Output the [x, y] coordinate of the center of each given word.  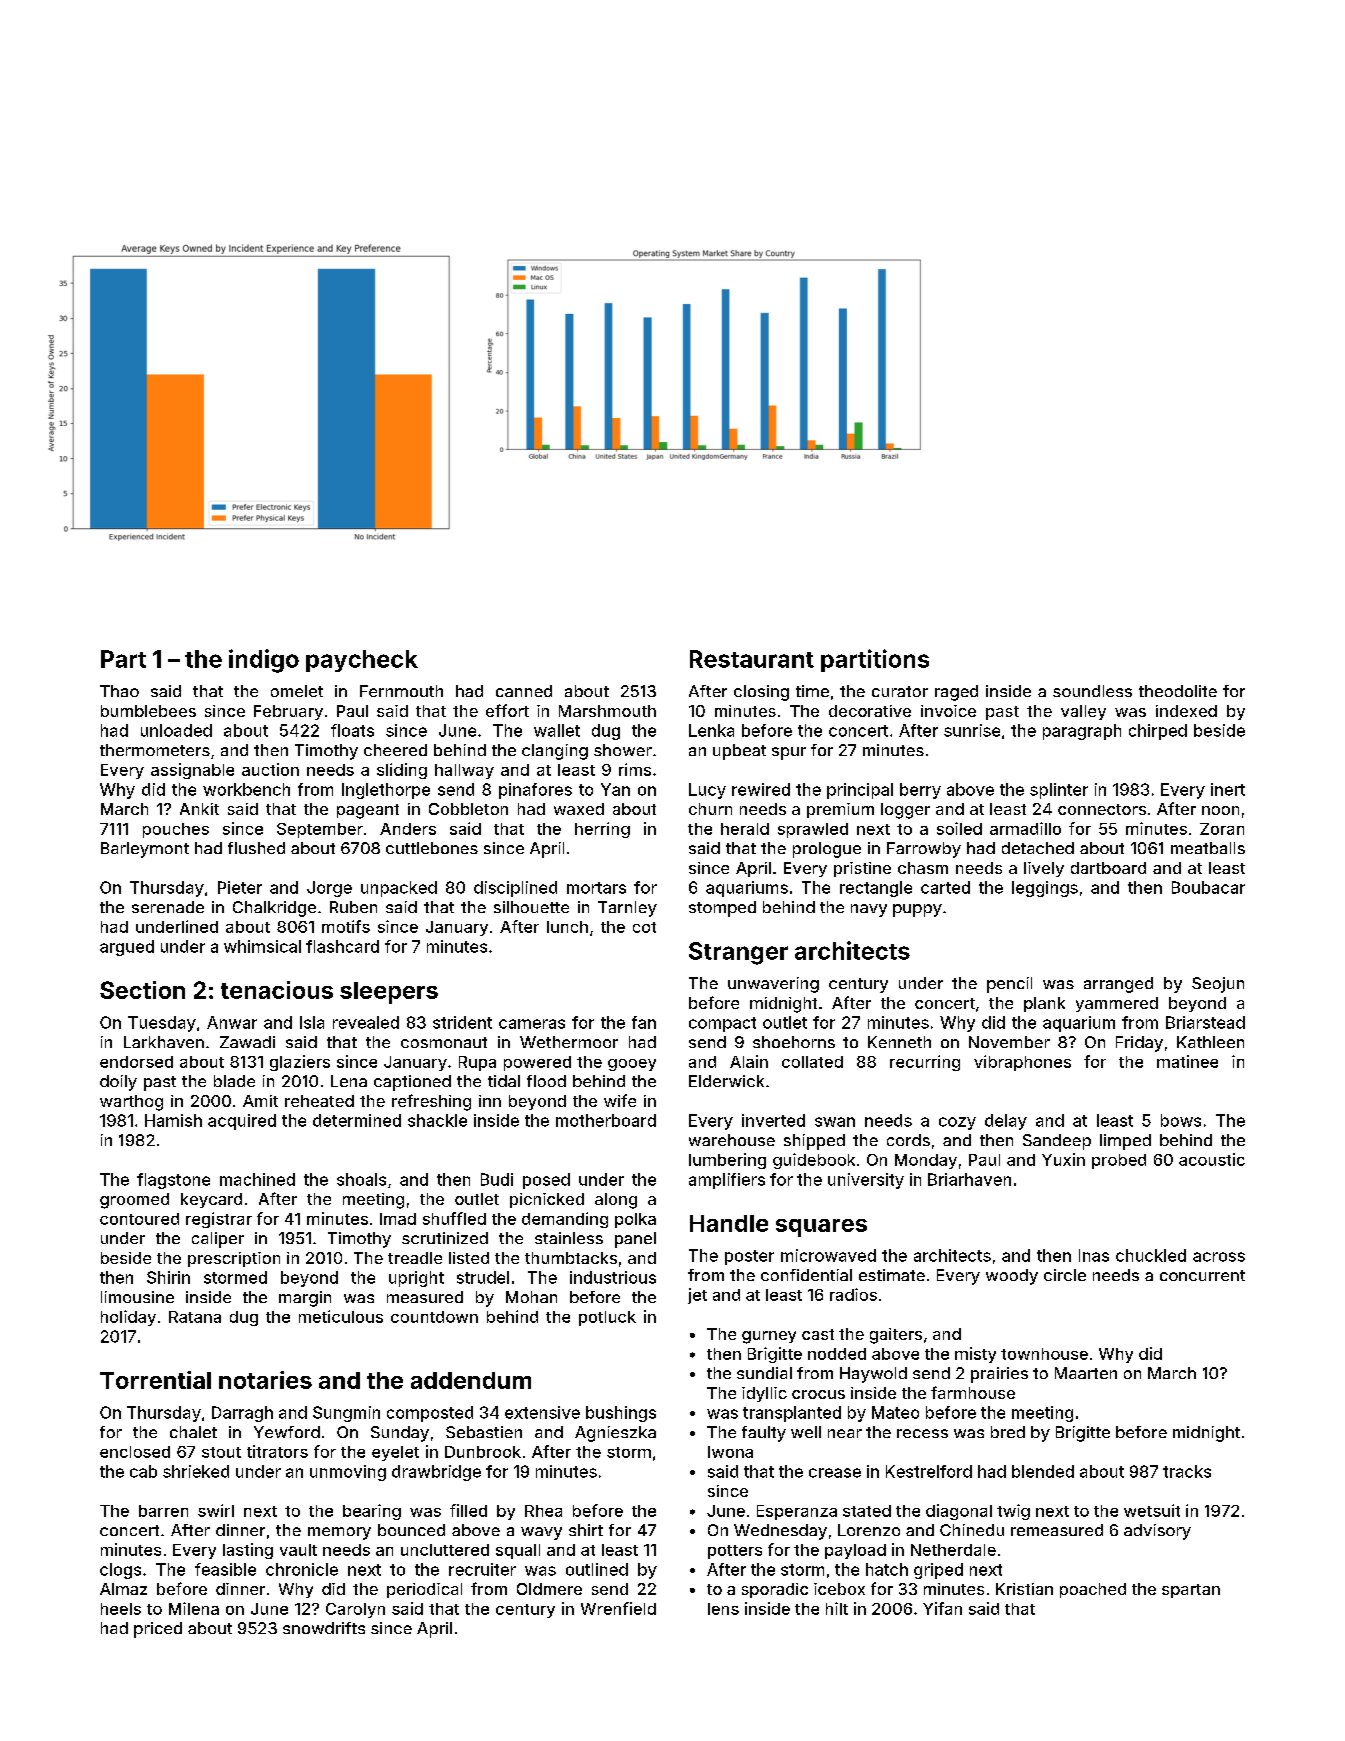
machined [257, 1179]
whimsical [262, 946]
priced [158, 1630]
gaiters [896, 1336]
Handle [729, 1223]
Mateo [895, 1412]
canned [524, 691]
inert [1228, 789]
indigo [264, 661]
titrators [277, 1451]
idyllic [764, 1394]
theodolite [1178, 691]
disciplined [515, 889]
